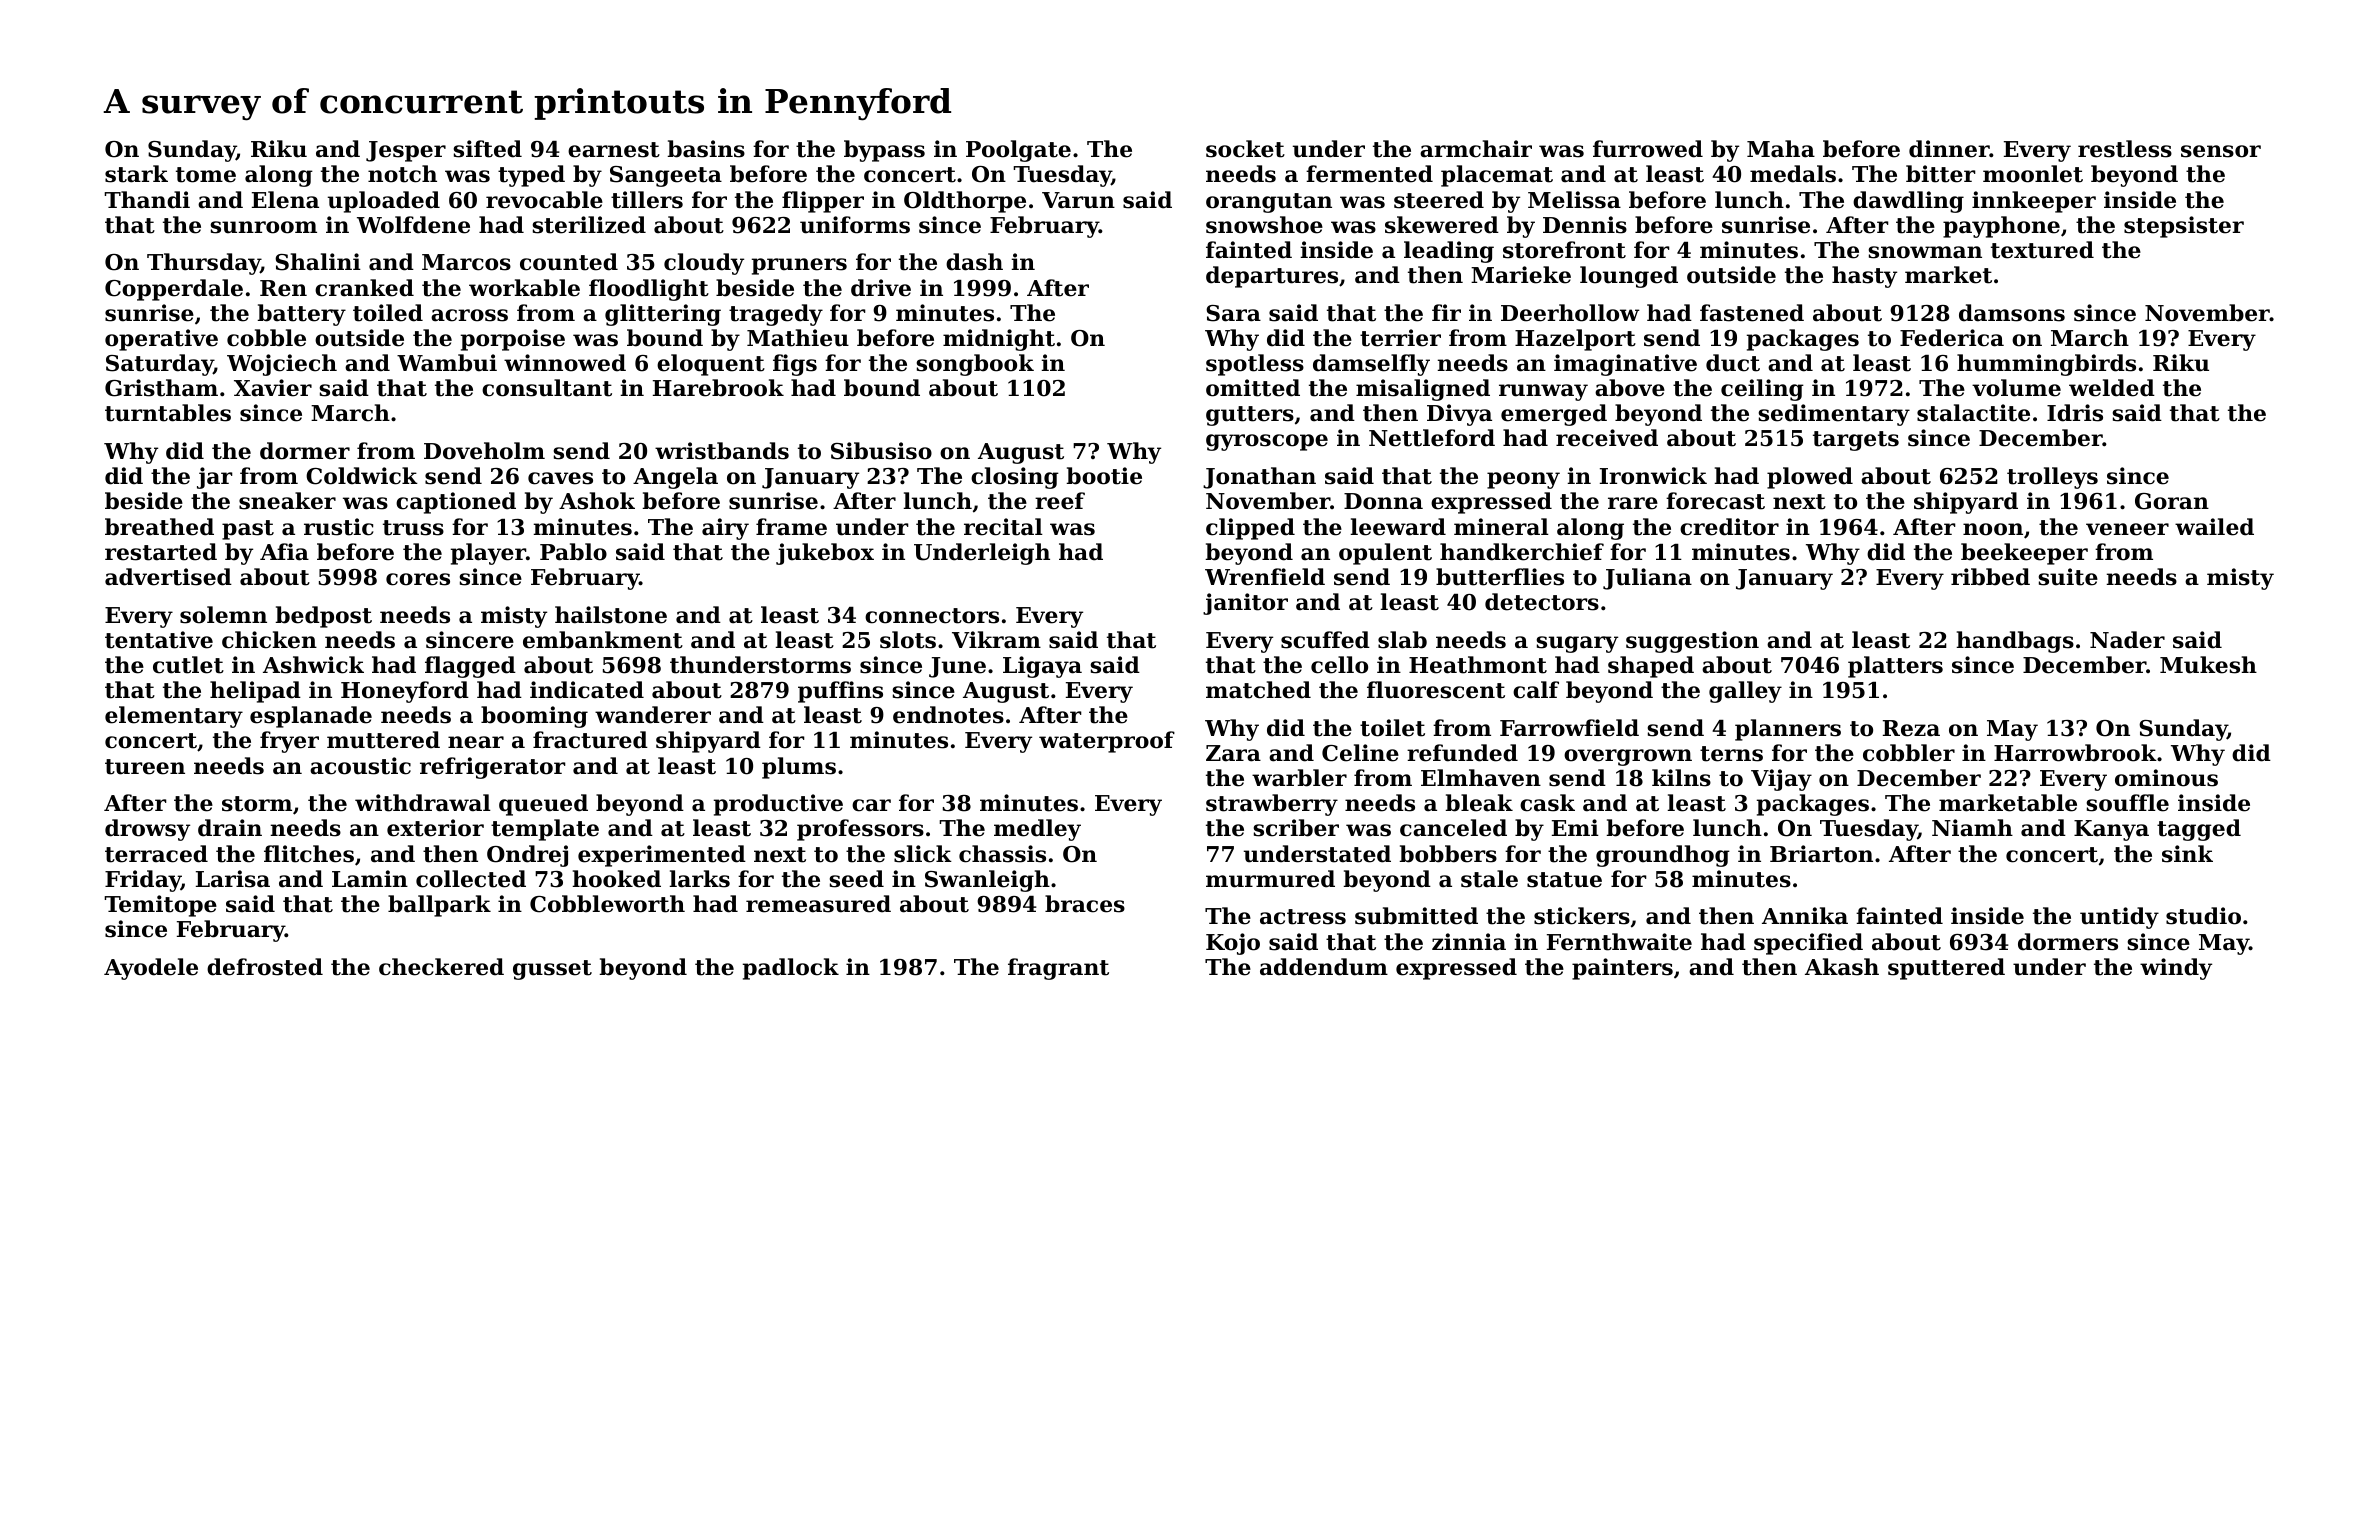  Describe the element at coordinates (1781, 149) in the screenshot. I see `Maha` at that location.
